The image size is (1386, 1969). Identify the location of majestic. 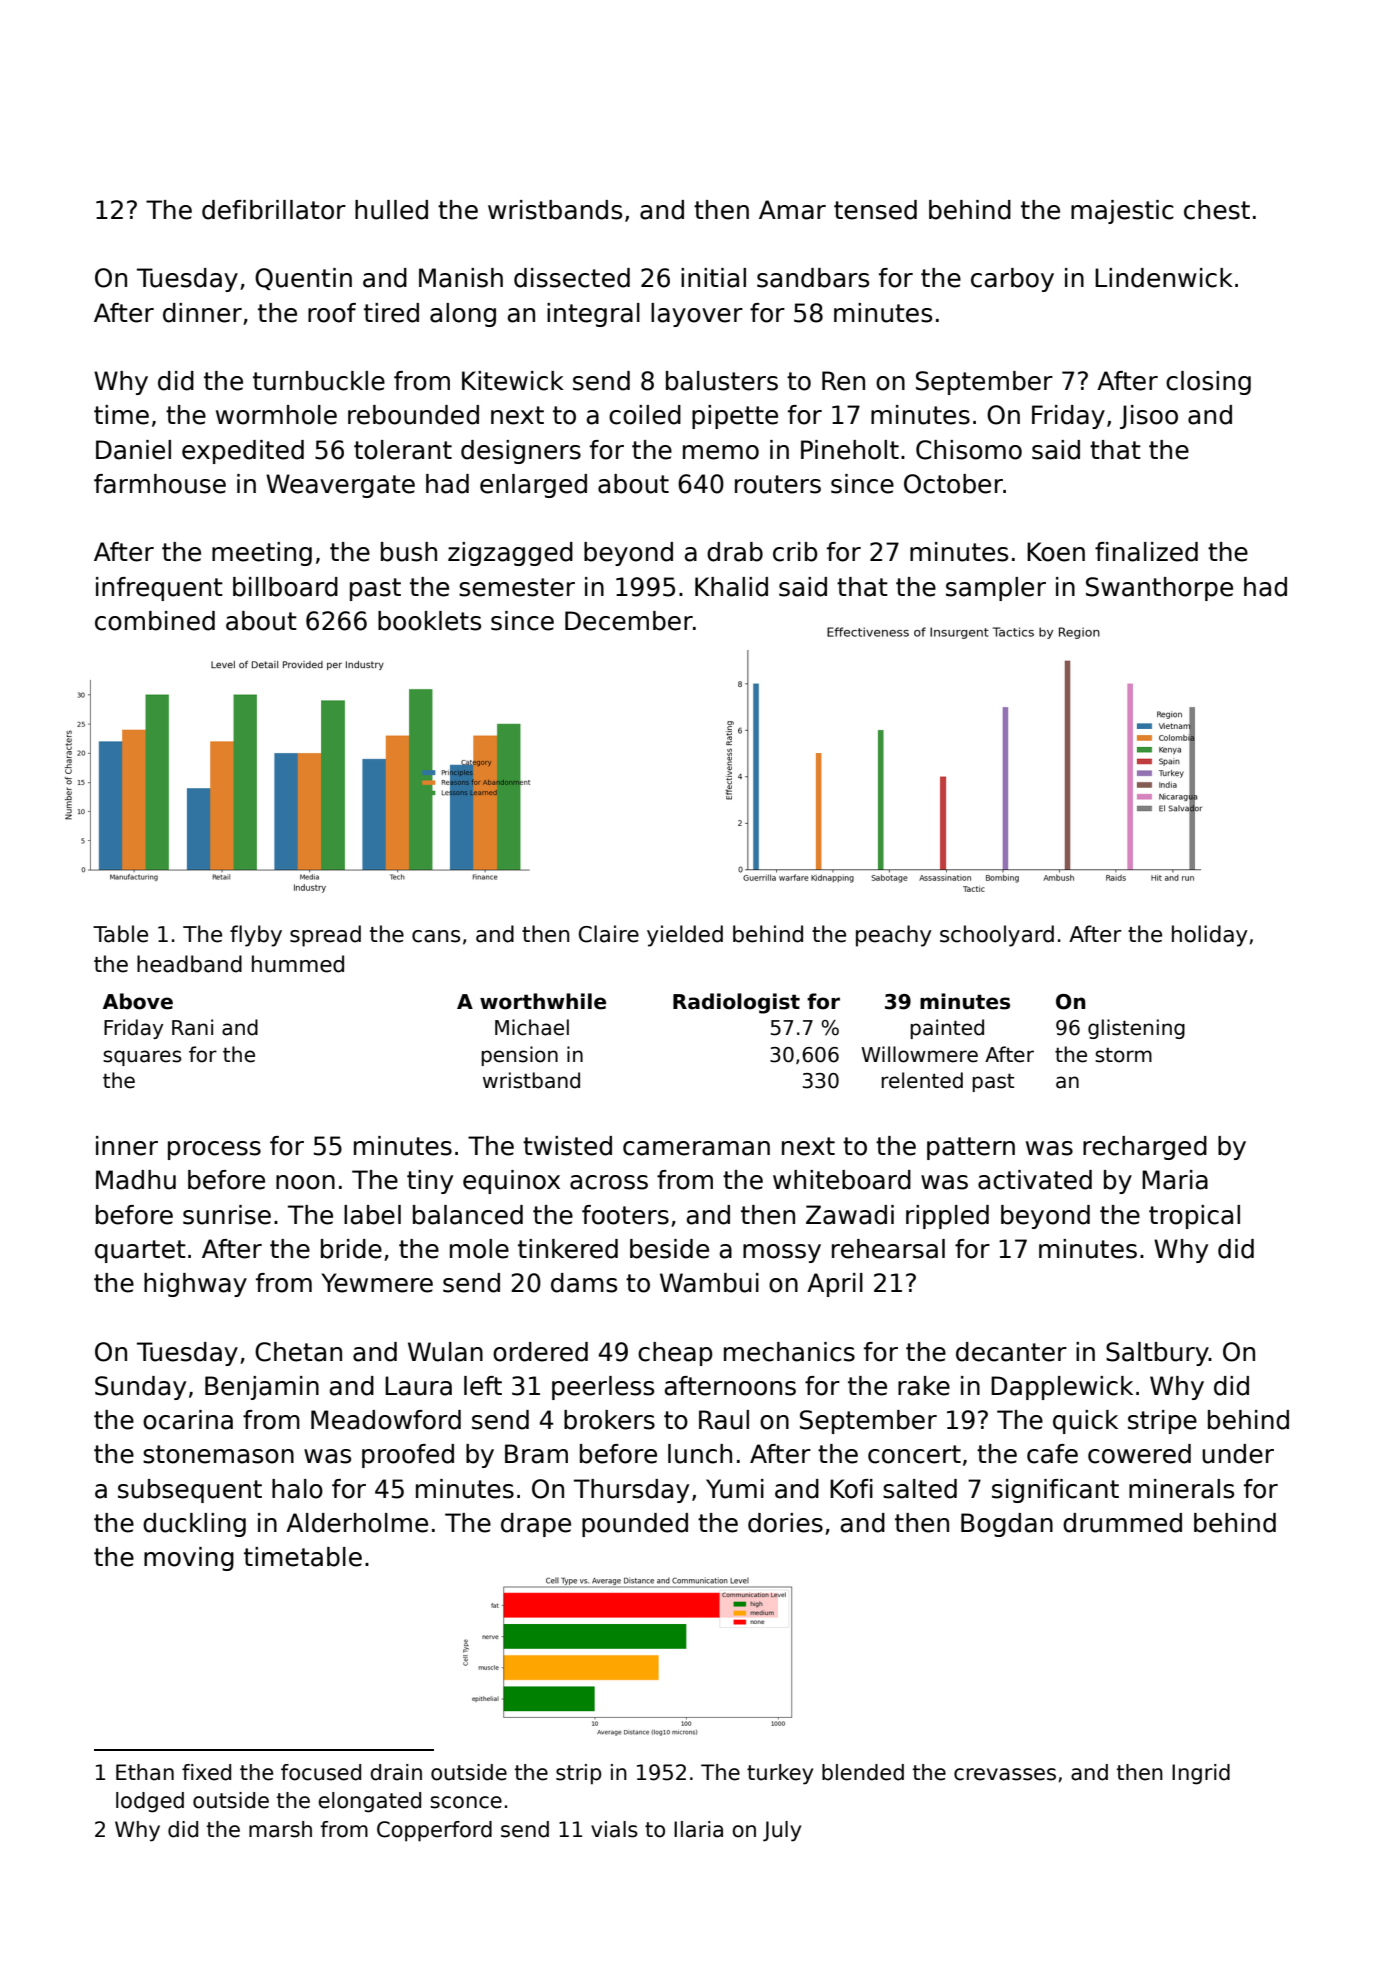
(1122, 212).
